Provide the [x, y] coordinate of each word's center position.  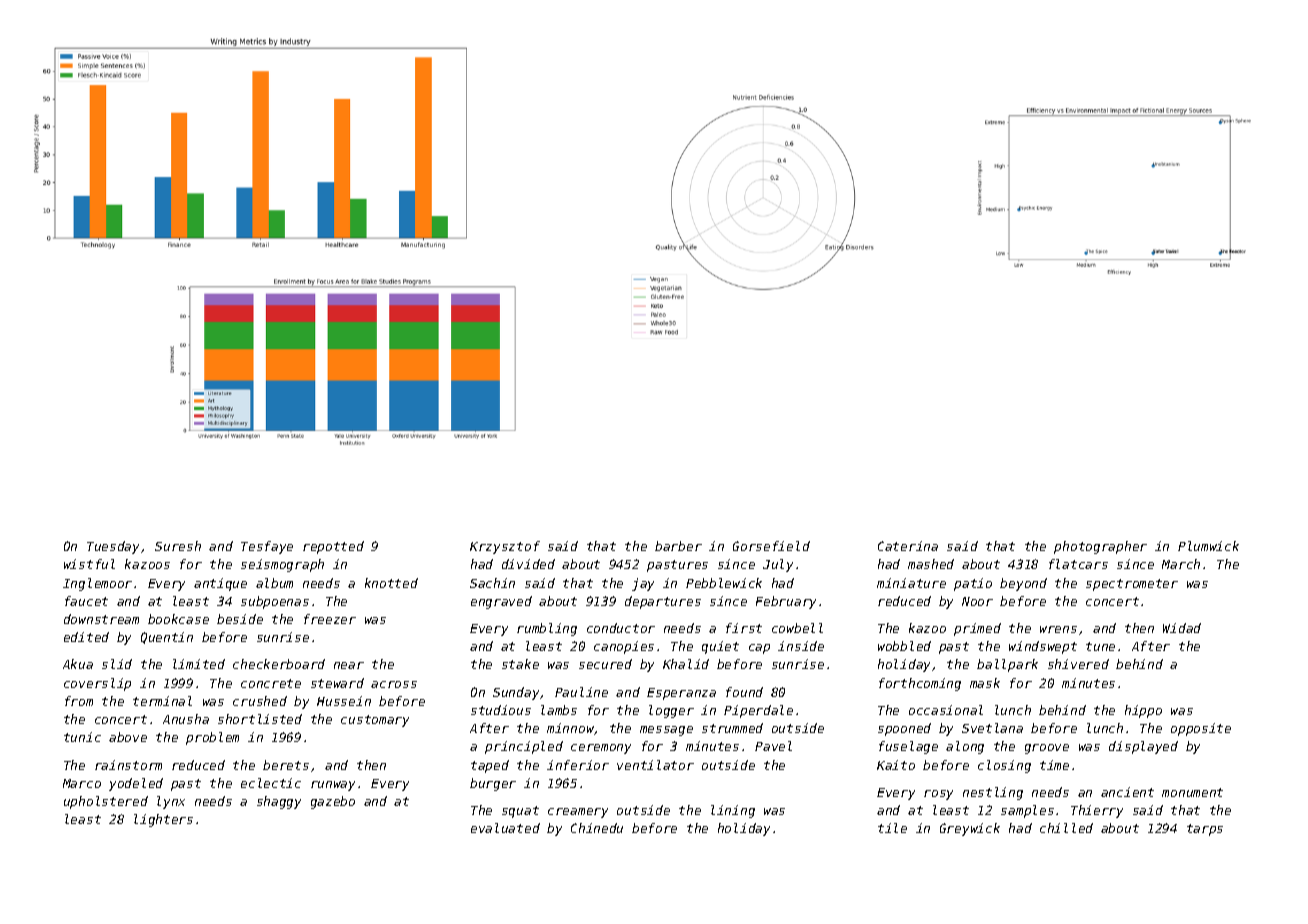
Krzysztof [505, 547]
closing [1004, 766]
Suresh [178, 546]
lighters [163, 820]
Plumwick [1208, 546]
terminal [162, 701]
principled [524, 747]
